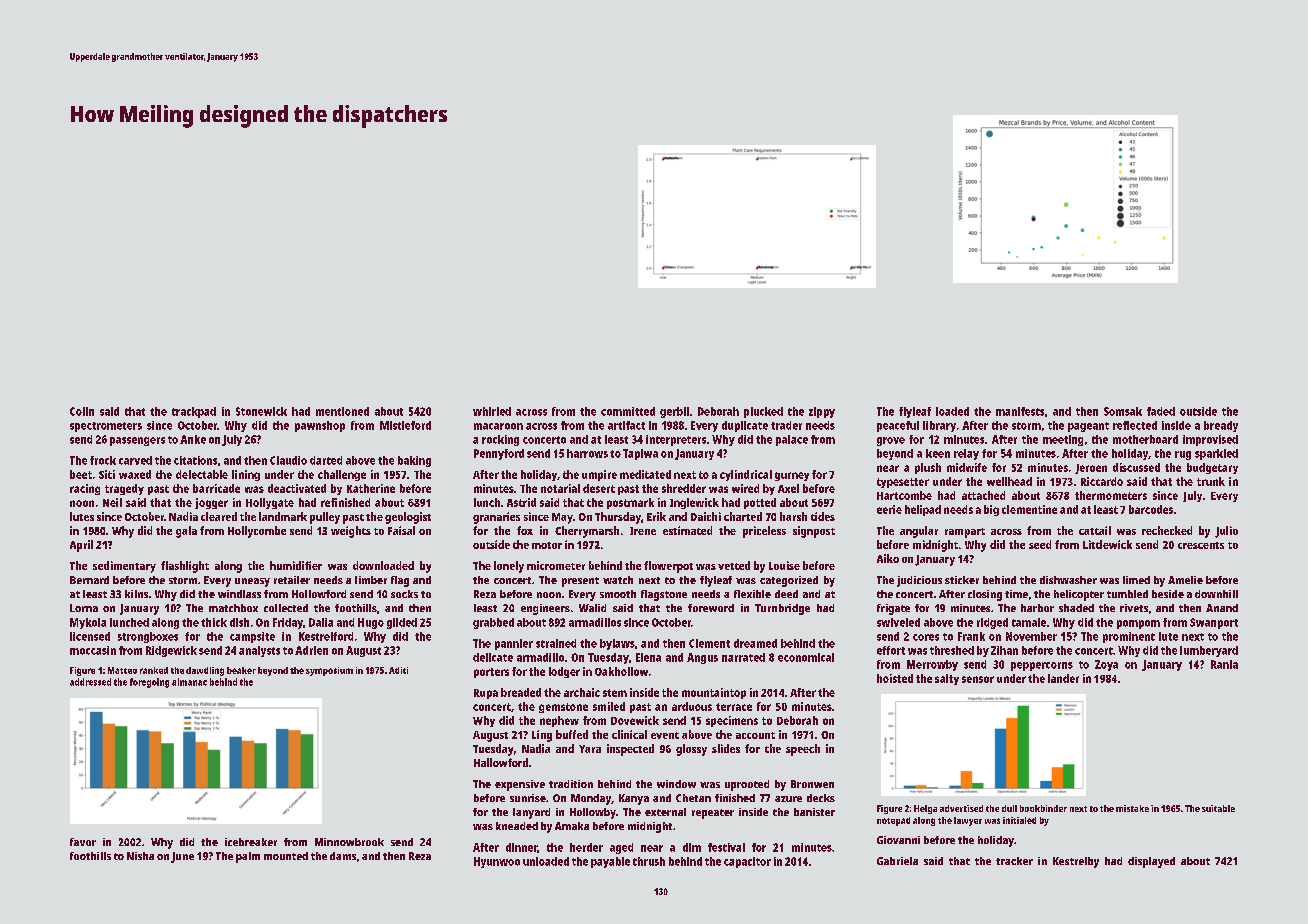 This document has height=924, width=1308. Describe the element at coordinates (343, 856) in the document. I see `dams` at that location.
